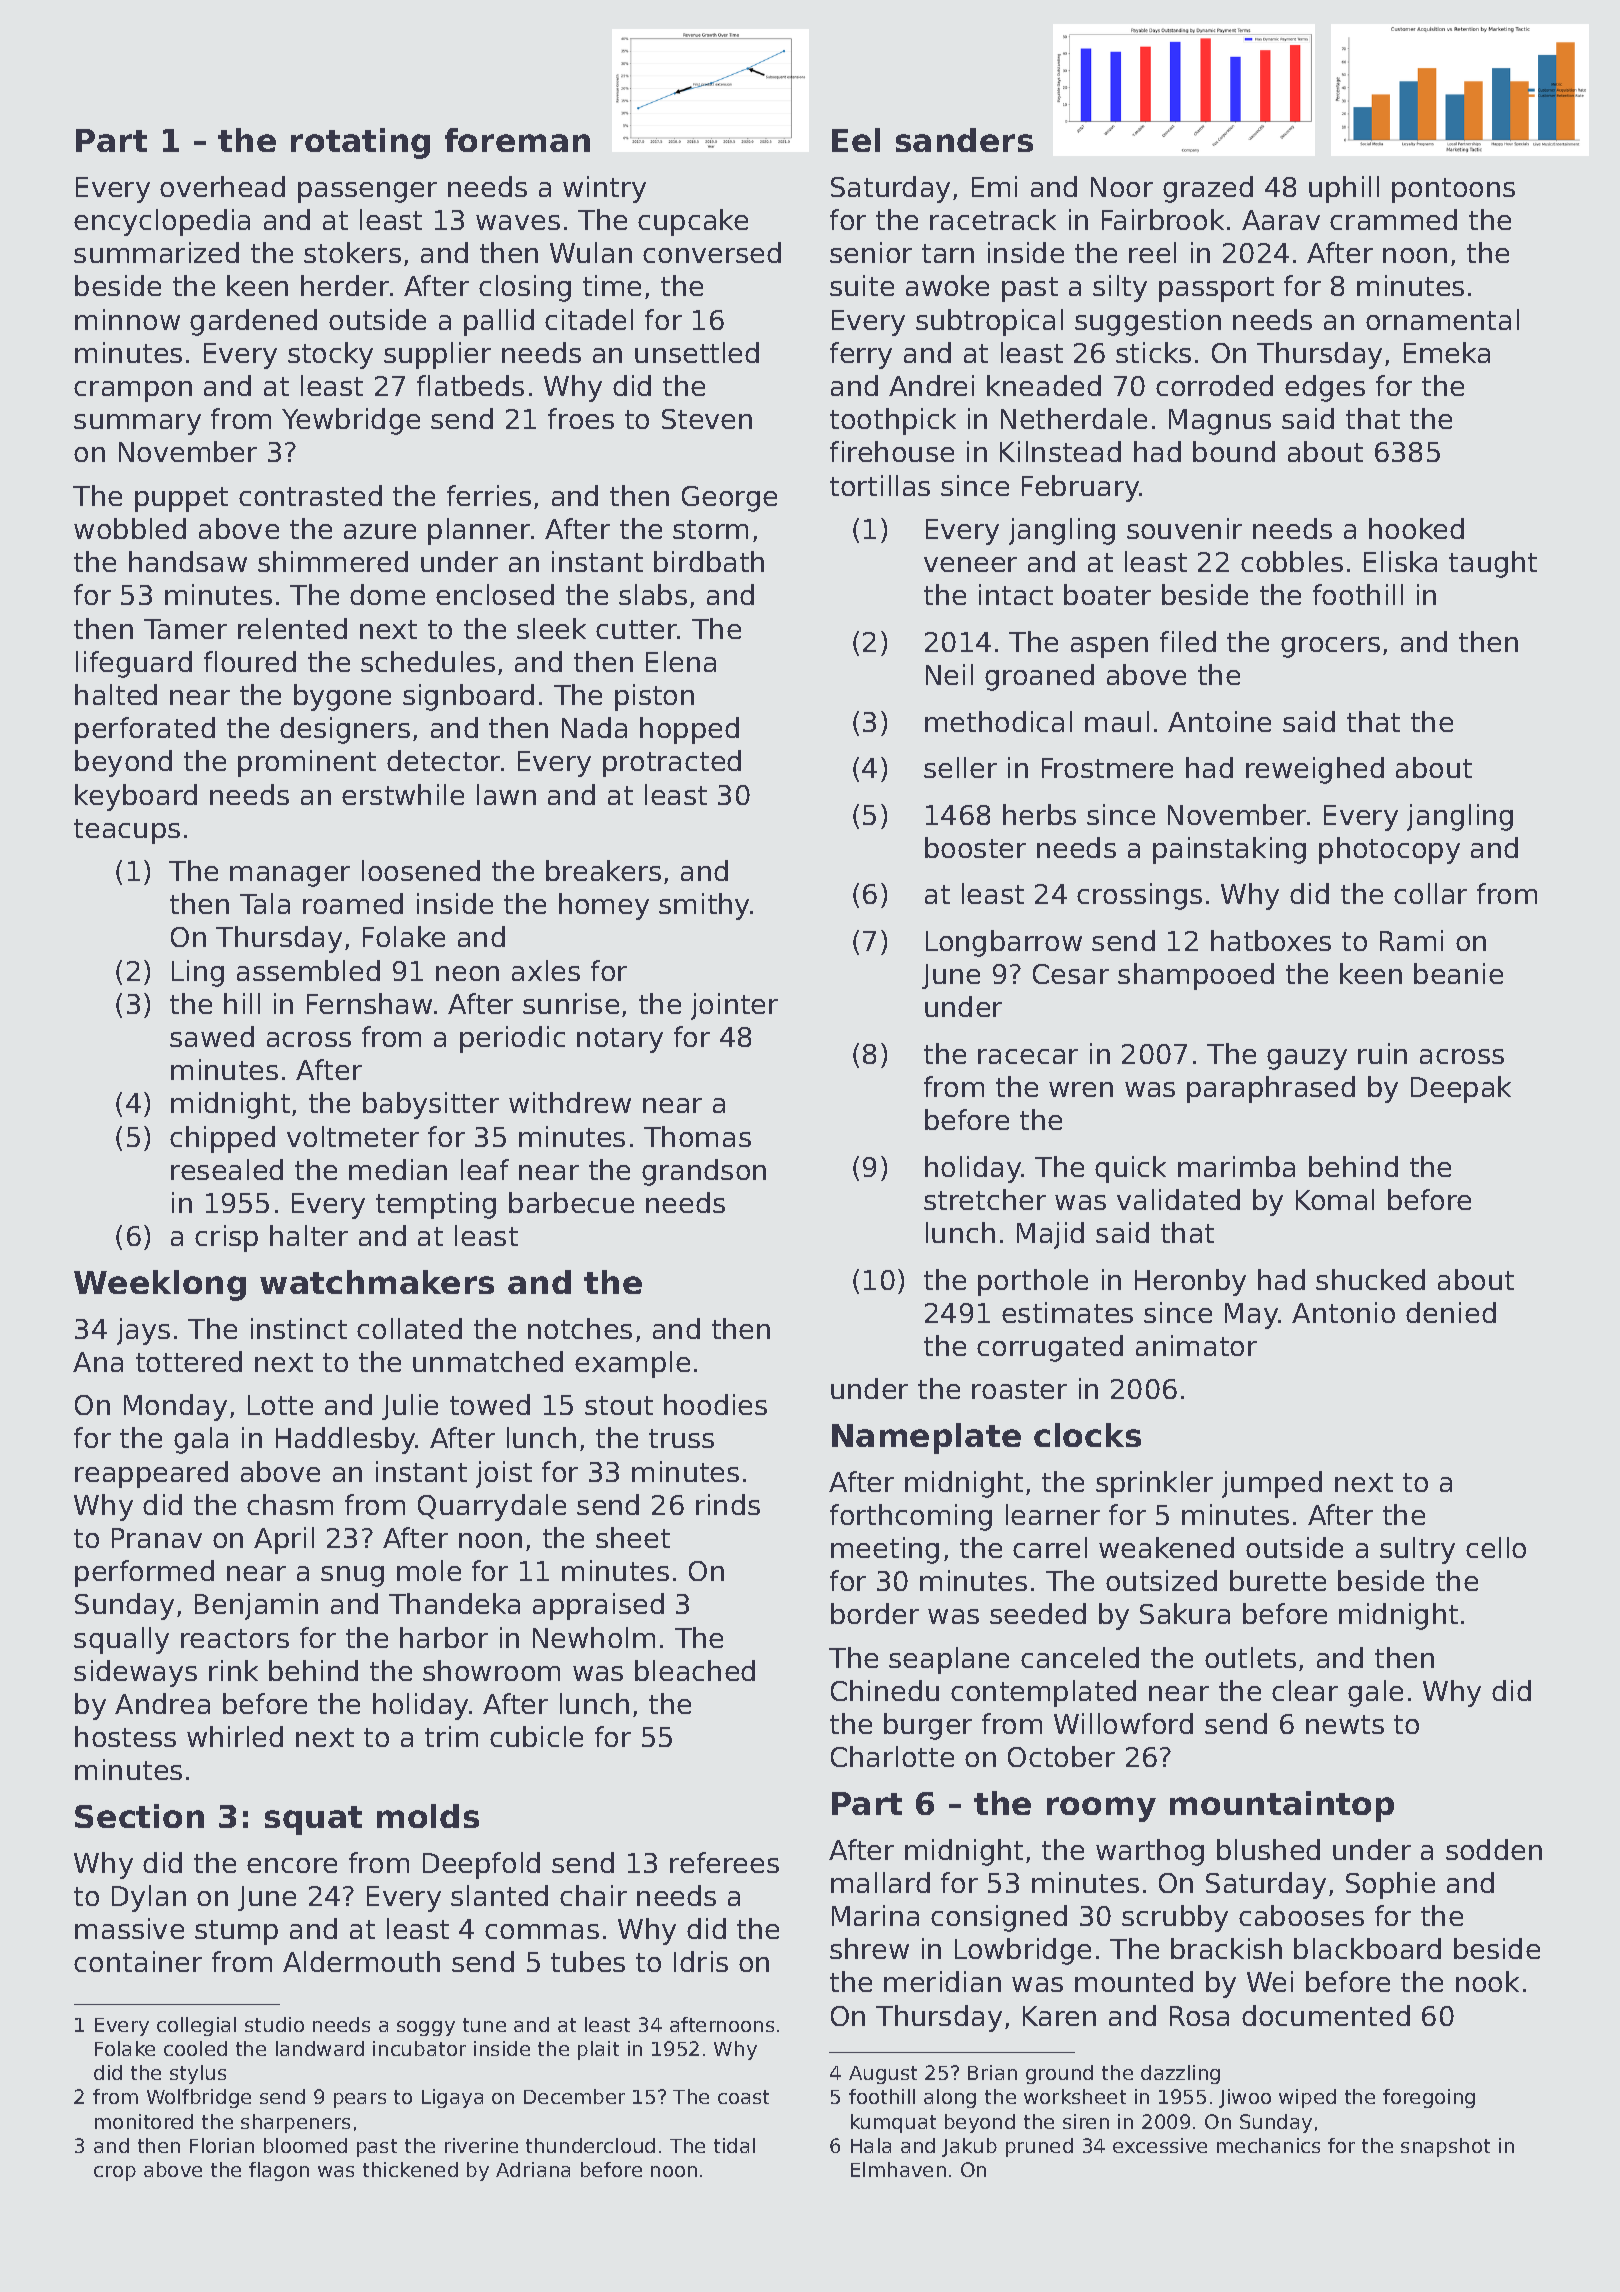 The image size is (1620, 2292). What do you see at coordinates (121, 1640) in the image?
I see `squally` at bounding box center [121, 1640].
